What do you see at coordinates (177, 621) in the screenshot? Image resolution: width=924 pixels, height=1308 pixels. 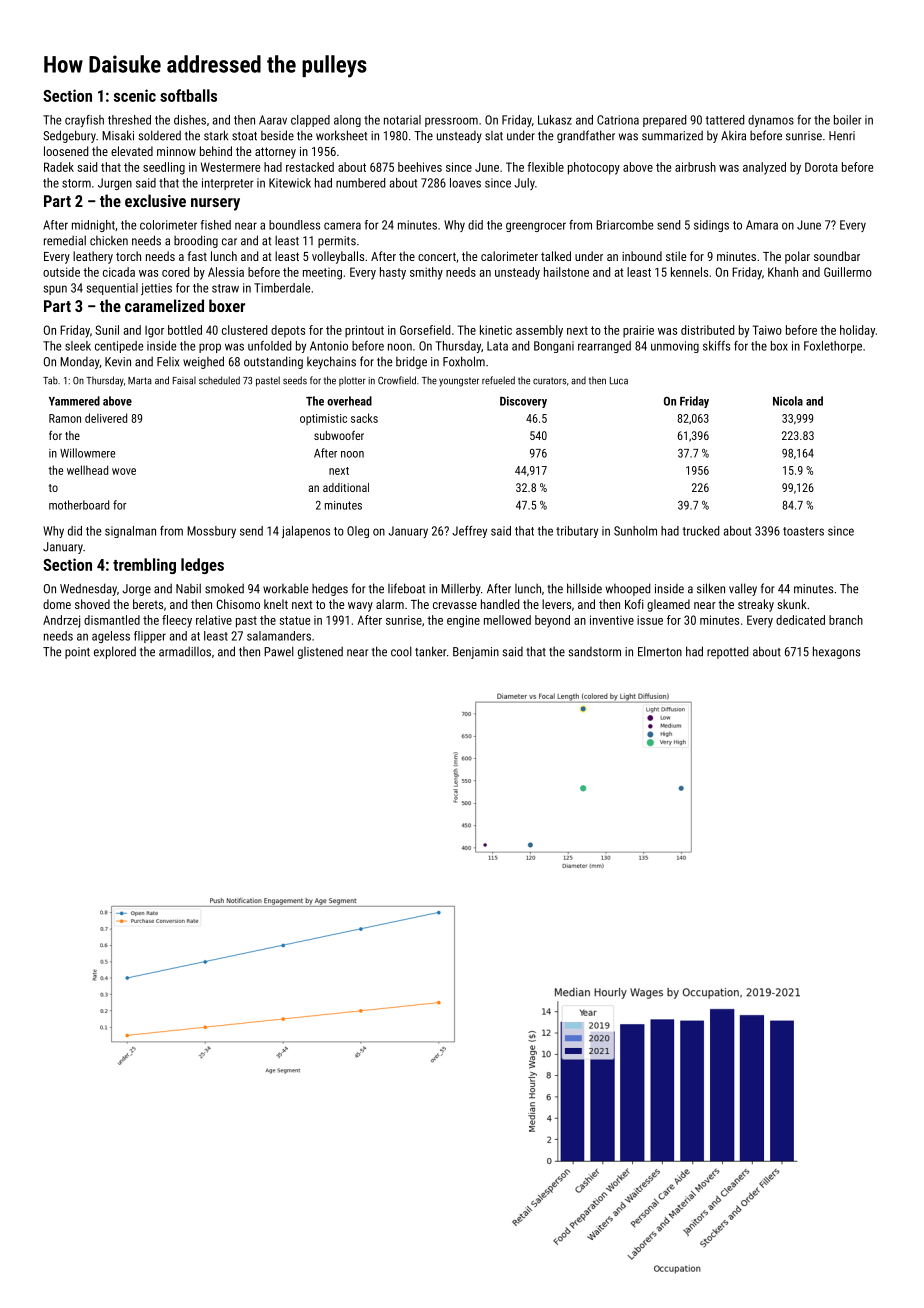 I see `fleecy` at bounding box center [177, 621].
